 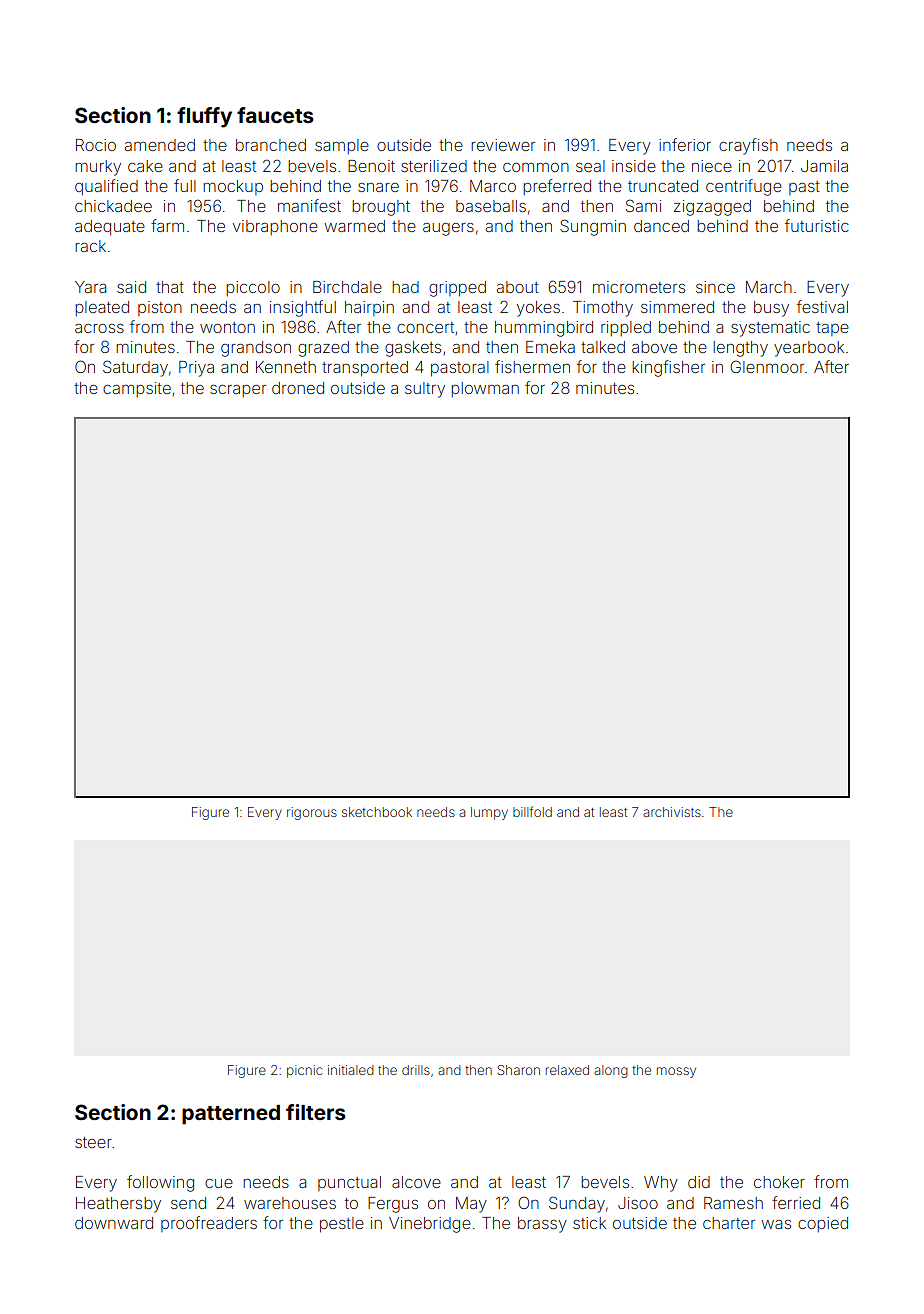 I want to click on Vinebridge, so click(x=430, y=1225).
